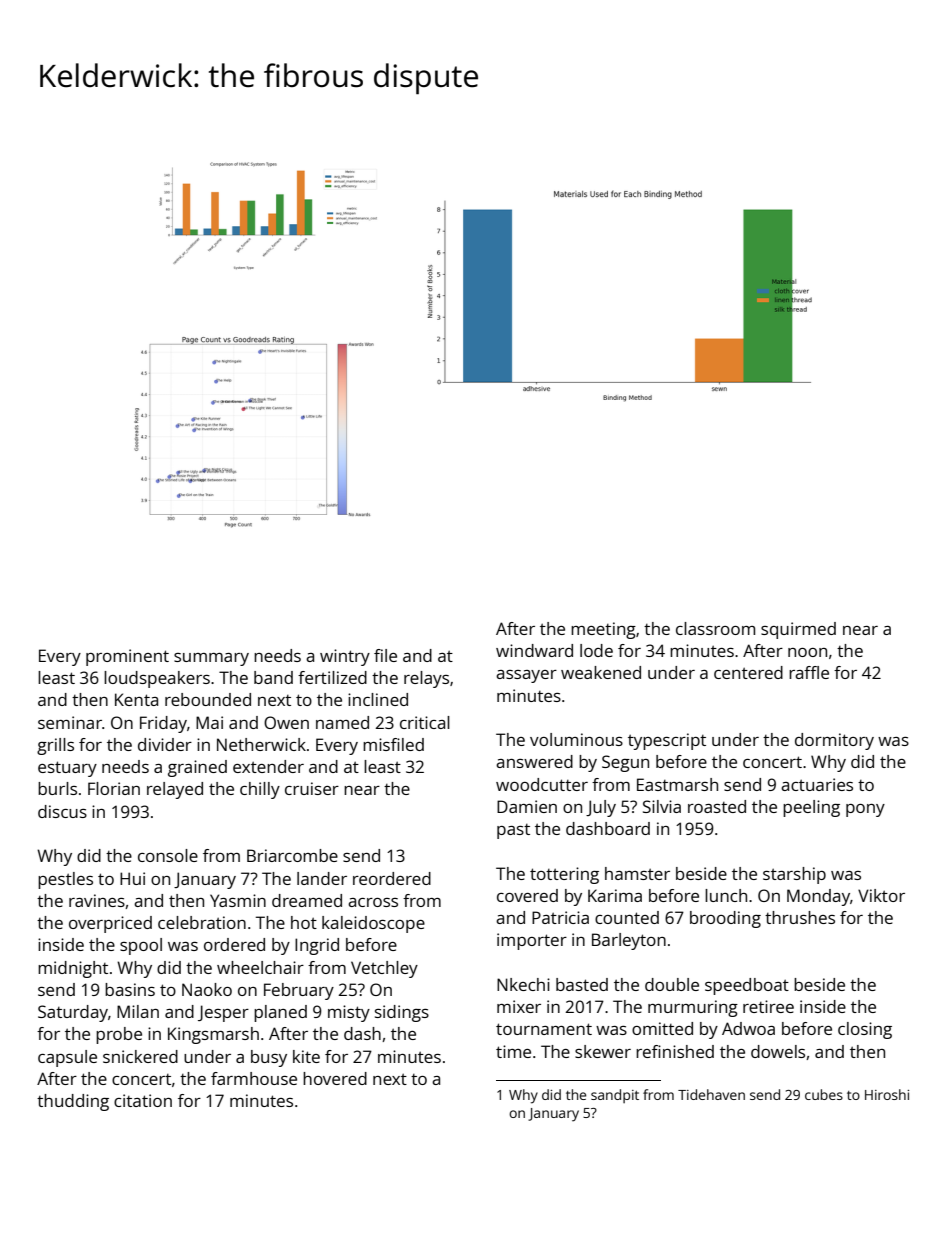  Describe the element at coordinates (601, 672) in the screenshot. I see `weakened` at that location.
